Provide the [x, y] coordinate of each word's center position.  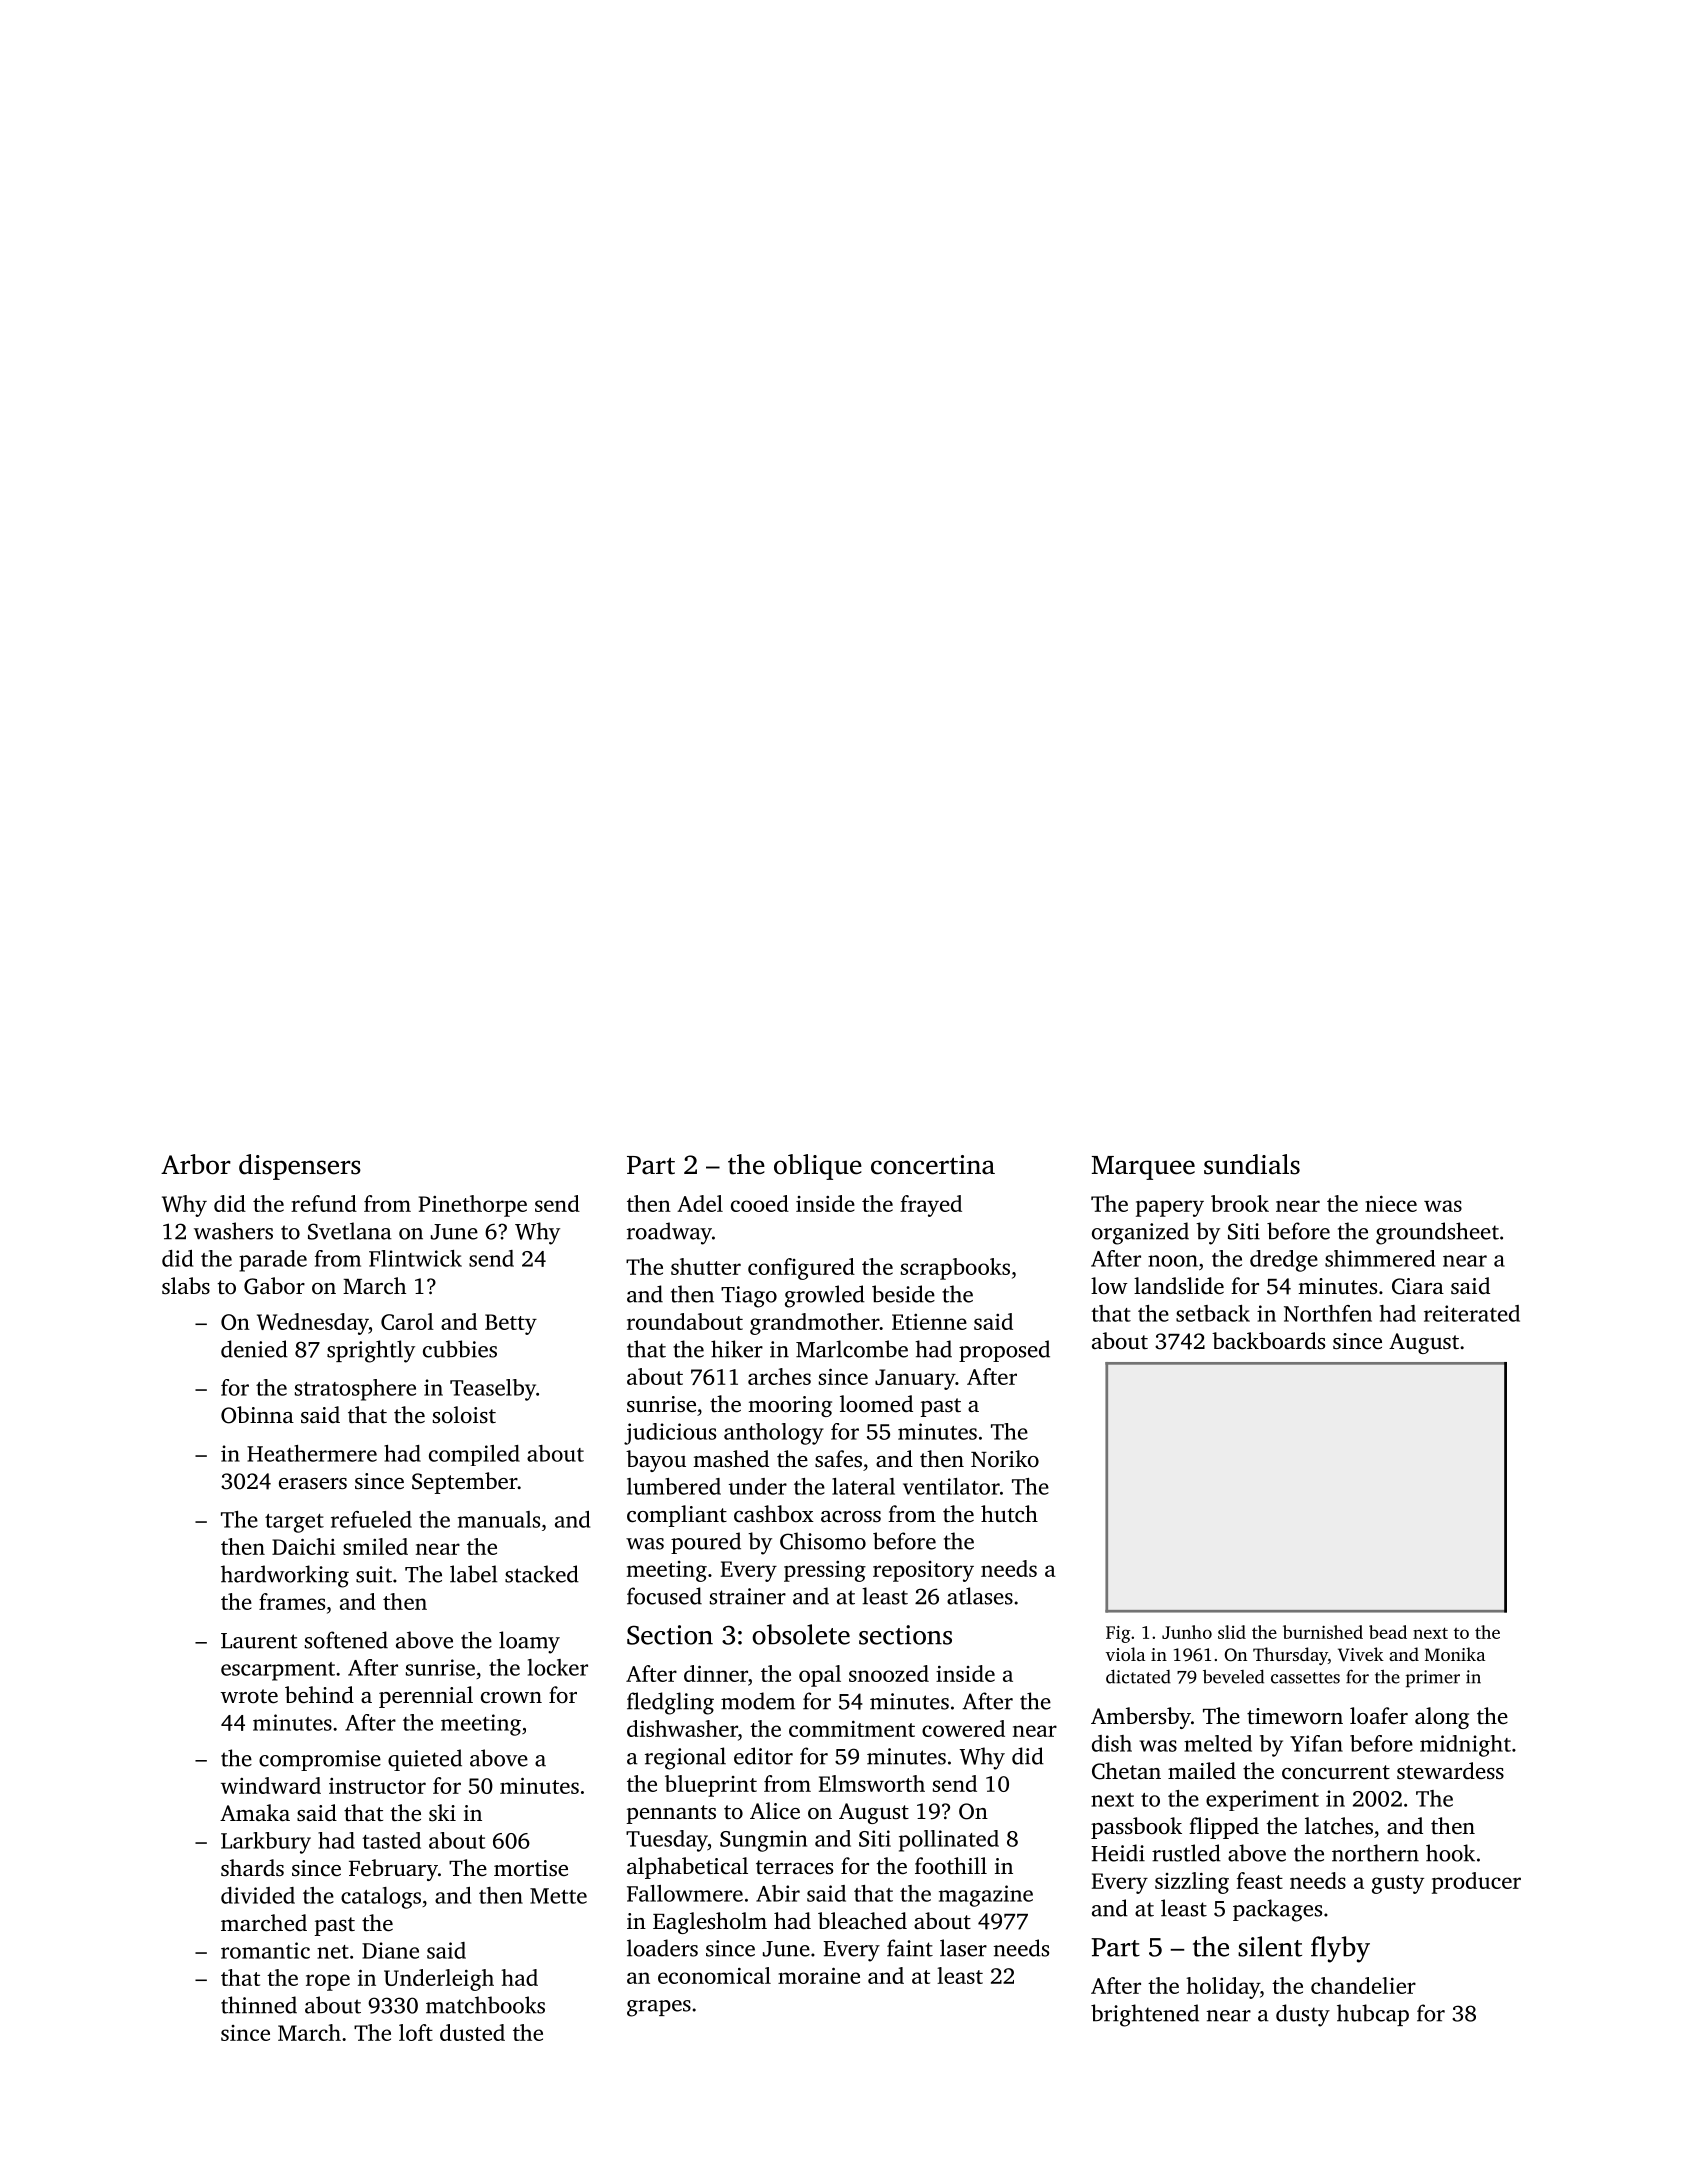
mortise [531, 1868]
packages [1277, 1910]
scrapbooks [955, 1269]
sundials [1252, 1164]
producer [1476, 1883]
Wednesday [313, 1324]
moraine [819, 1975]
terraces [794, 1867]
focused [664, 1596]
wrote [249, 1696]
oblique [818, 1167]
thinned [259, 2005]
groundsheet [1437, 1233]
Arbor [196, 1164]
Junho [1187, 1632]
